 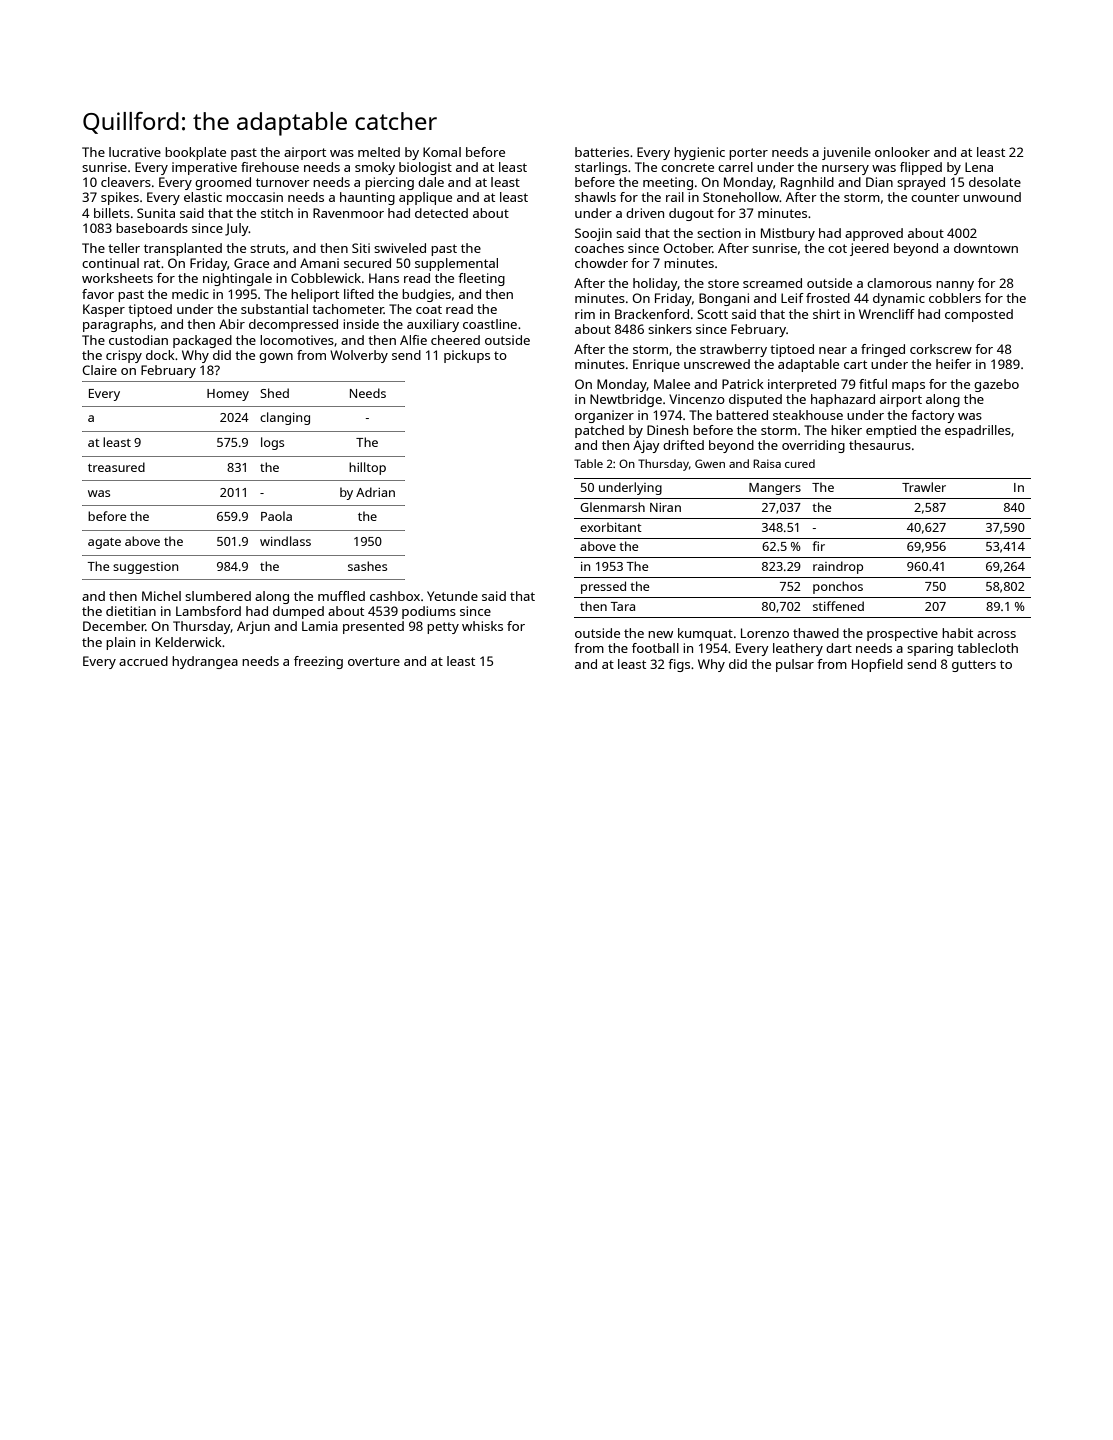 What do you see at coordinates (228, 395) in the screenshot?
I see `Homey` at bounding box center [228, 395].
